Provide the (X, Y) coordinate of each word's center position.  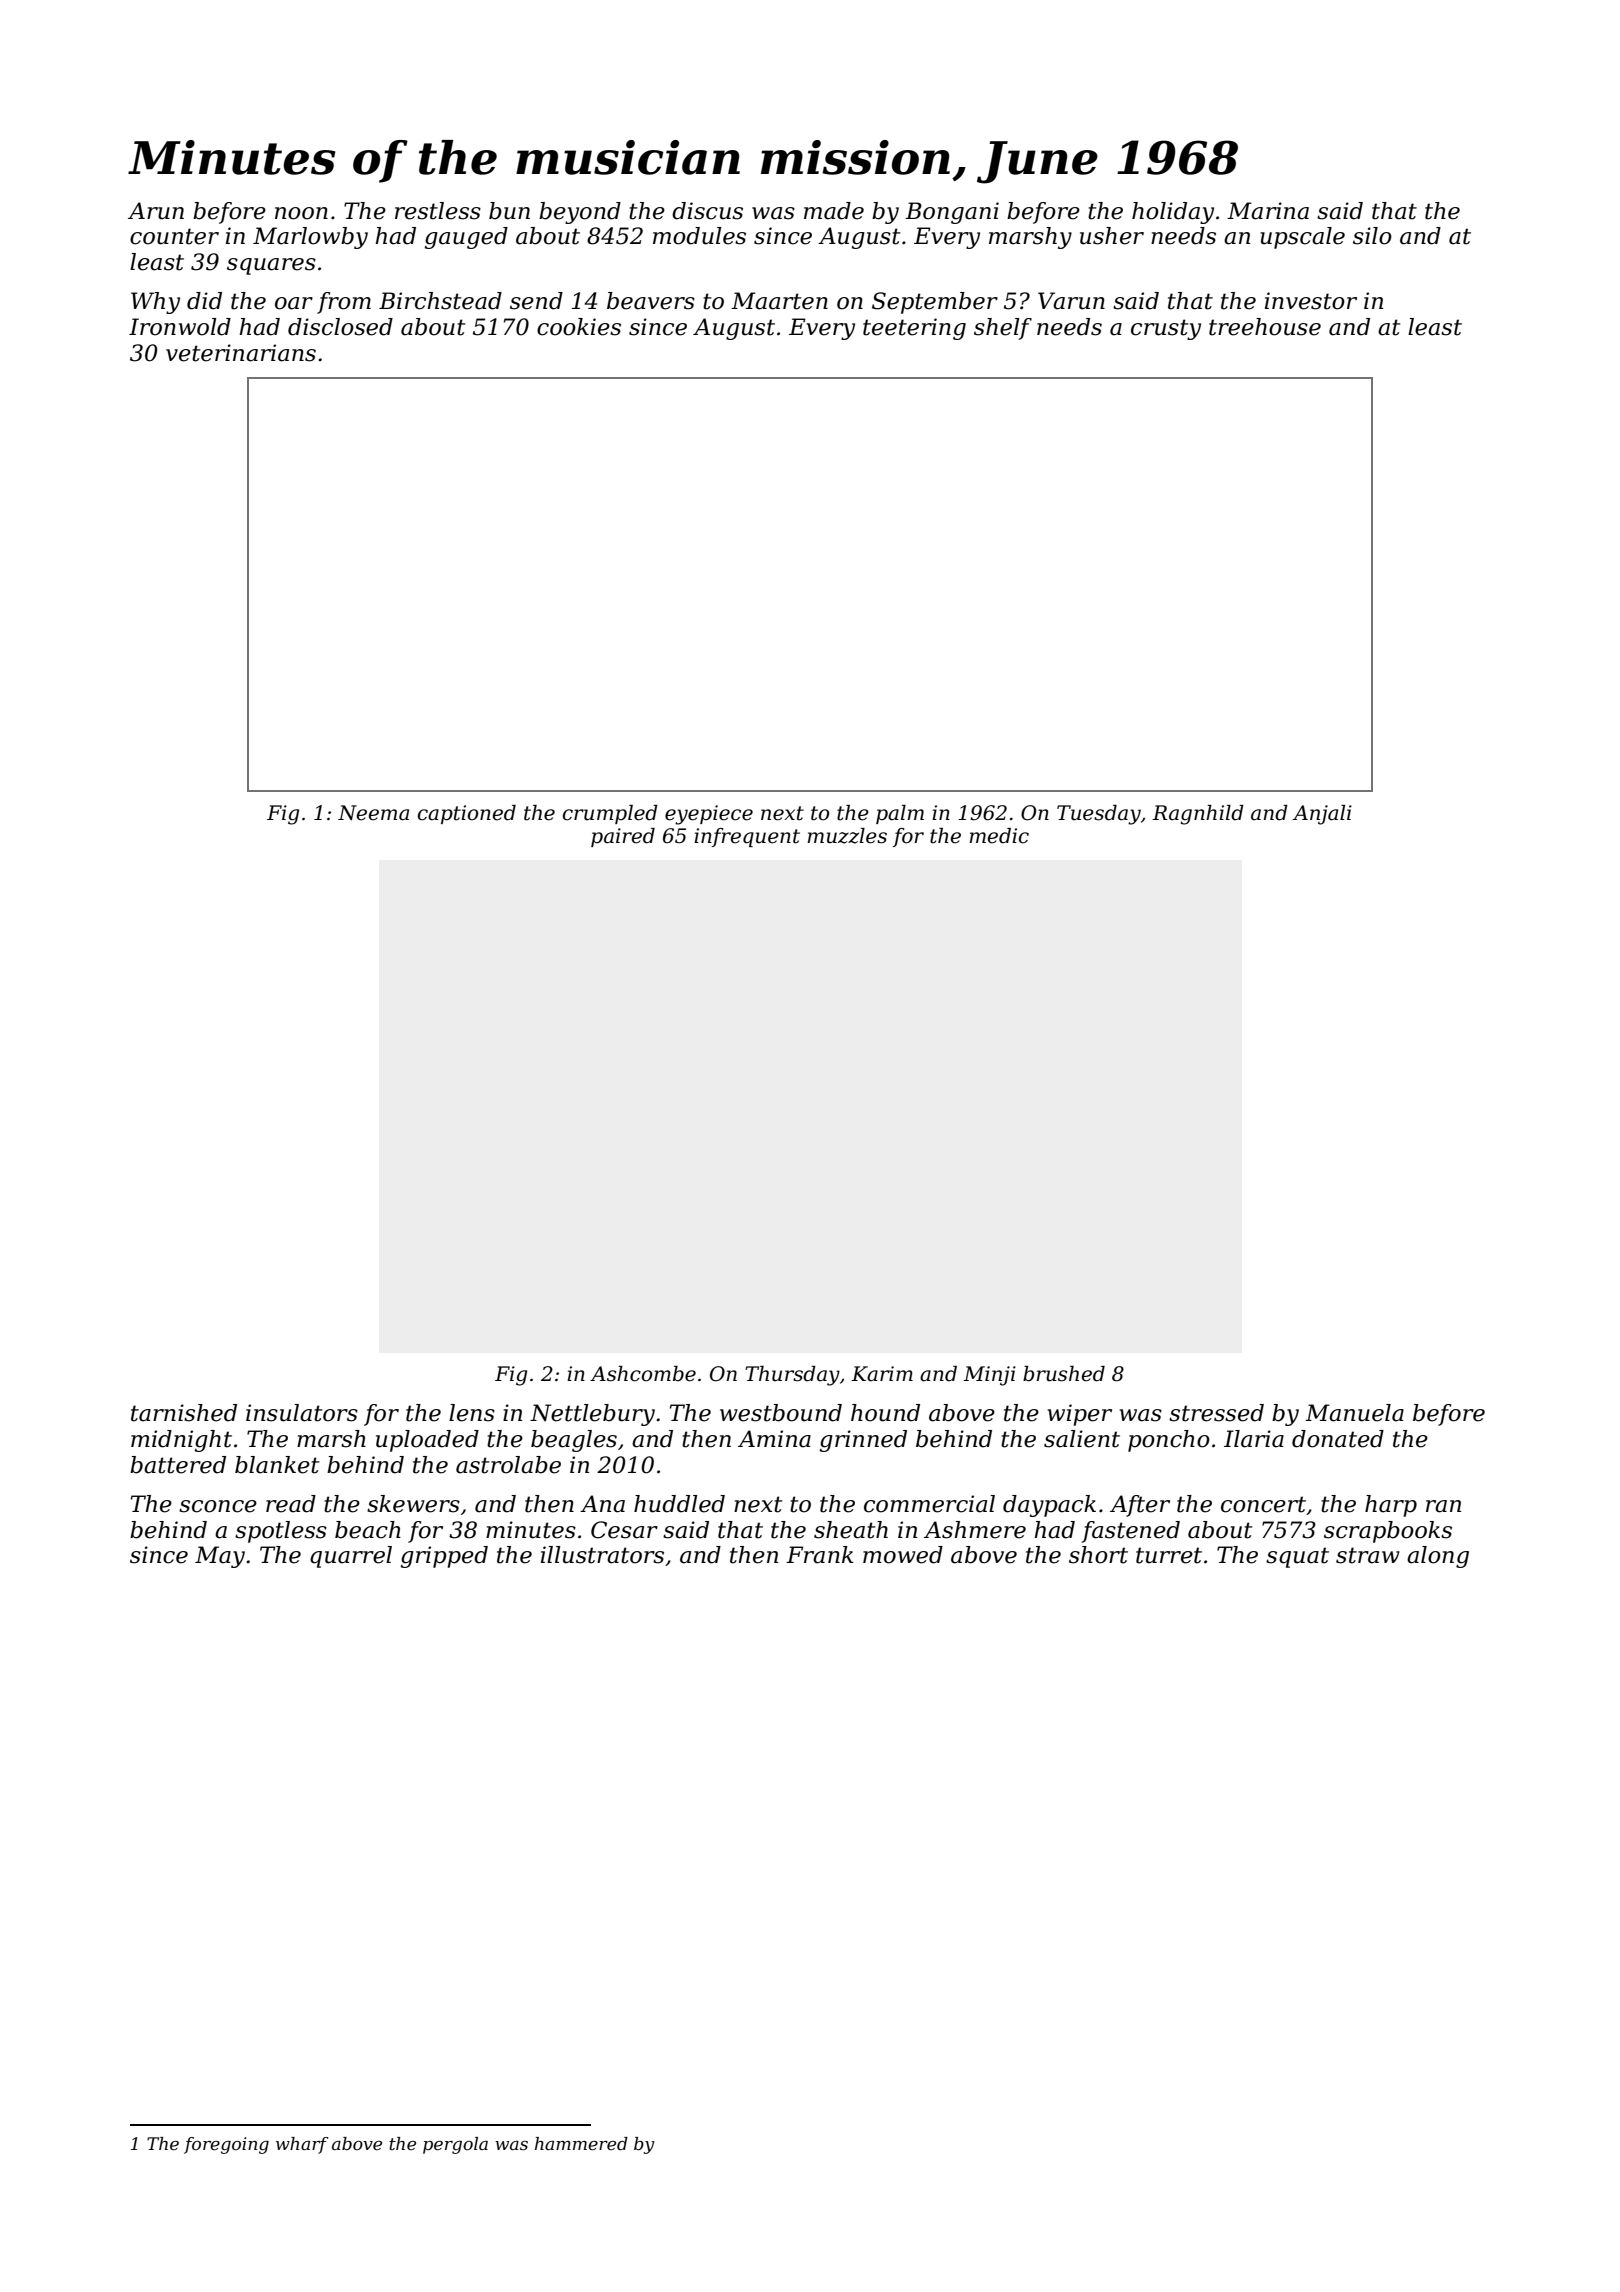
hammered (581, 2144)
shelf (1003, 329)
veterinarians (241, 353)
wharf (302, 2145)
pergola (455, 2145)
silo (1372, 236)
